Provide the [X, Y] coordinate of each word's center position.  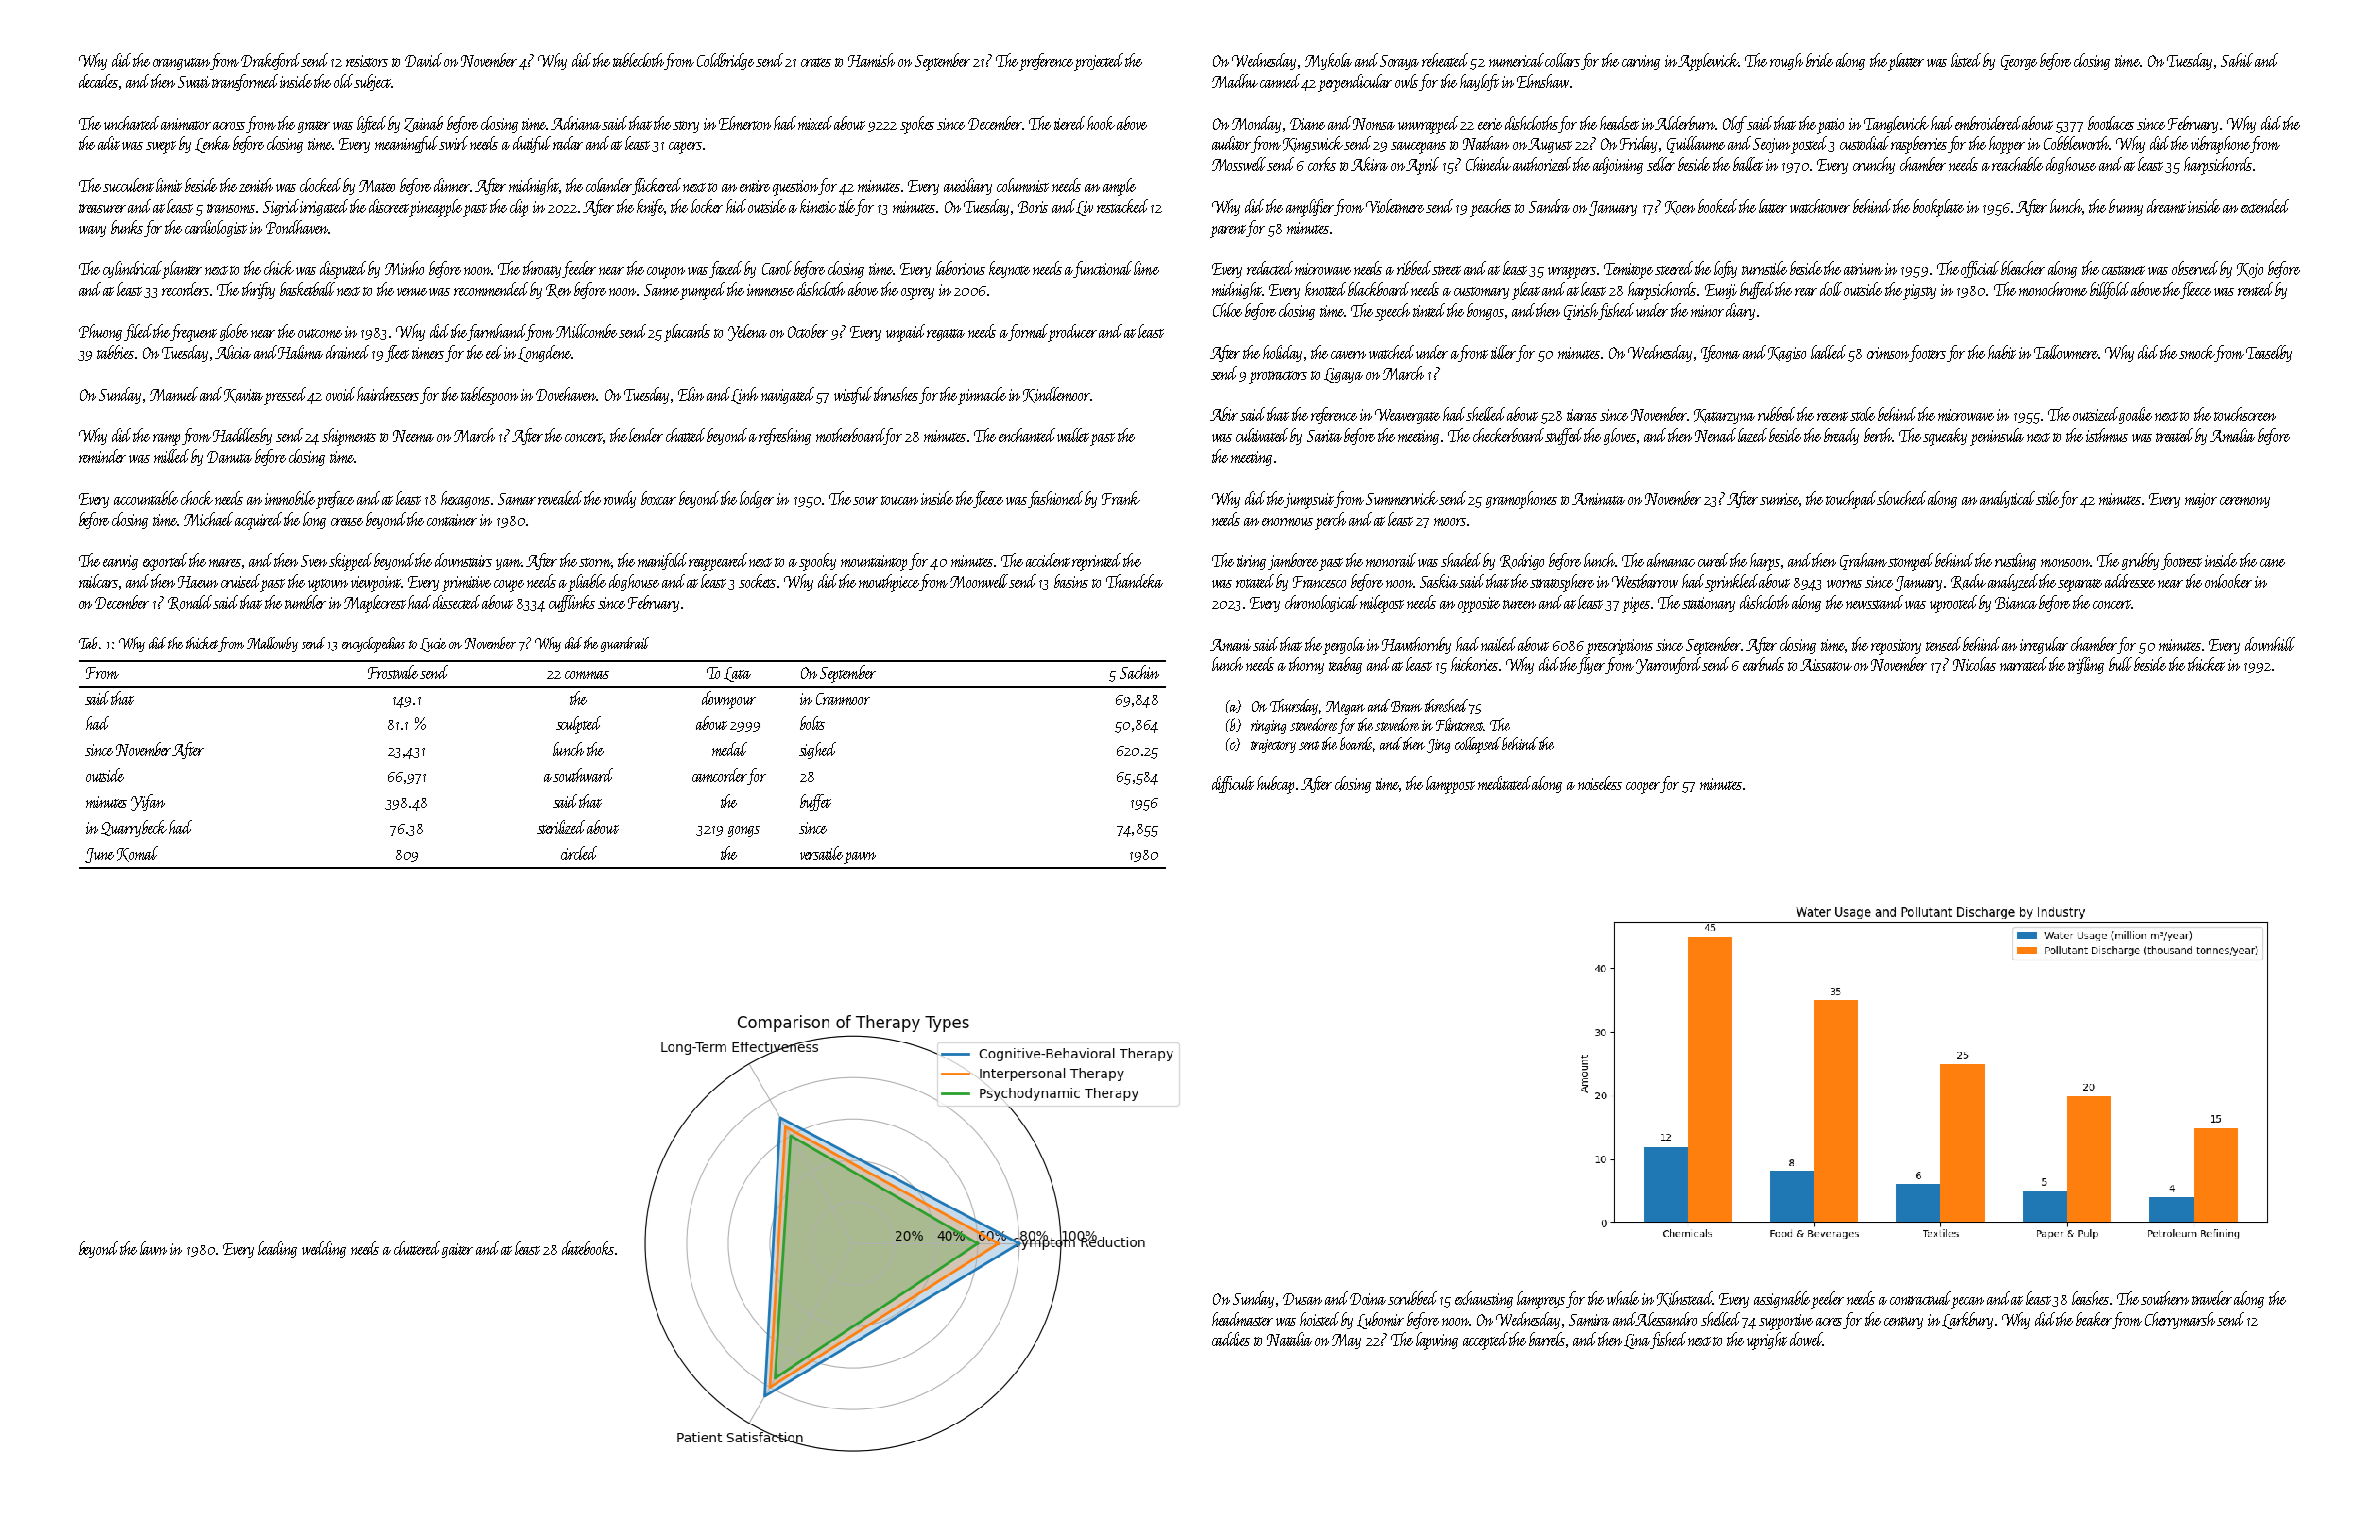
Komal [137, 854]
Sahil [2237, 60]
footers [1928, 353]
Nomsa [1374, 124]
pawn [860, 858]
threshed [1446, 705]
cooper [1643, 788]
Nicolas [1974, 664]
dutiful [532, 144]
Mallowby [272, 644]
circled [579, 853]
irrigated [324, 207]
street [1447, 270]
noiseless [1600, 783]
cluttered [417, 1248]
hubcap [1275, 785]
